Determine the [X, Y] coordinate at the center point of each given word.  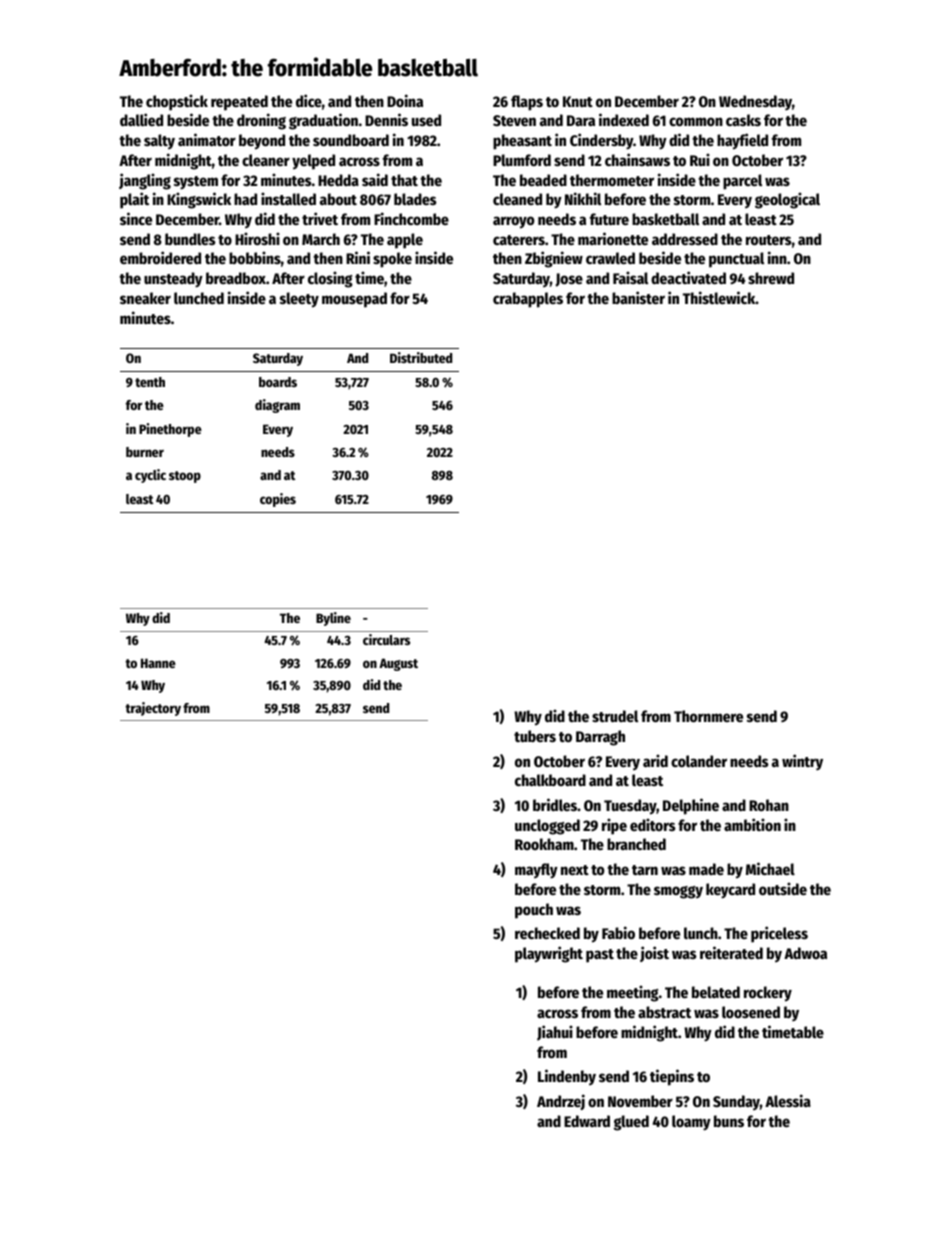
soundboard [351, 140]
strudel [615, 716]
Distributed [421, 357]
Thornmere [708, 716]
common [696, 121]
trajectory [153, 709]
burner [145, 452]
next [575, 870]
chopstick [177, 102]
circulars [386, 639]
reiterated [731, 952]
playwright [549, 954]
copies [278, 500]
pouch [534, 911]
